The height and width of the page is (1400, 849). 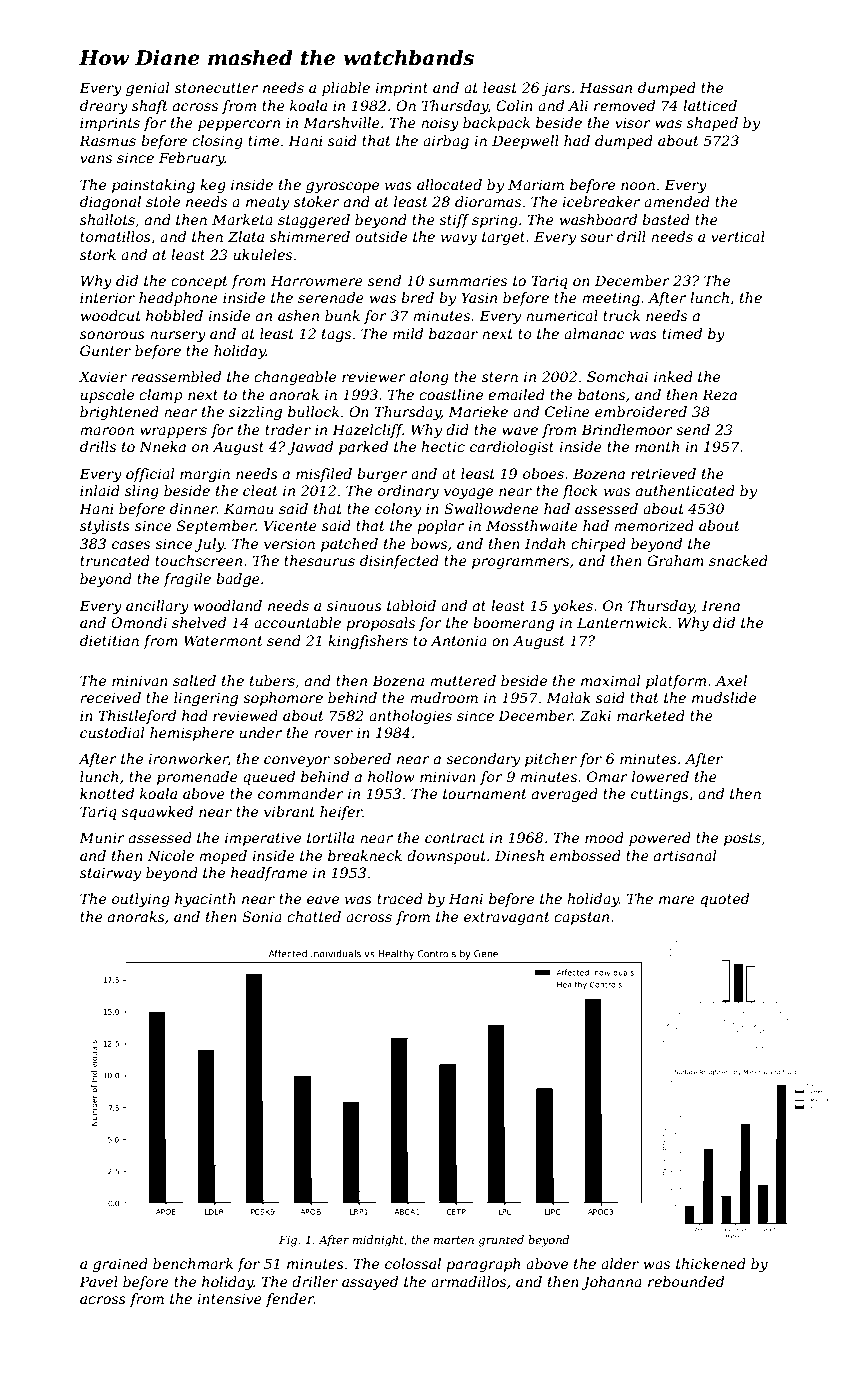 I want to click on mare, so click(x=677, y=900).
